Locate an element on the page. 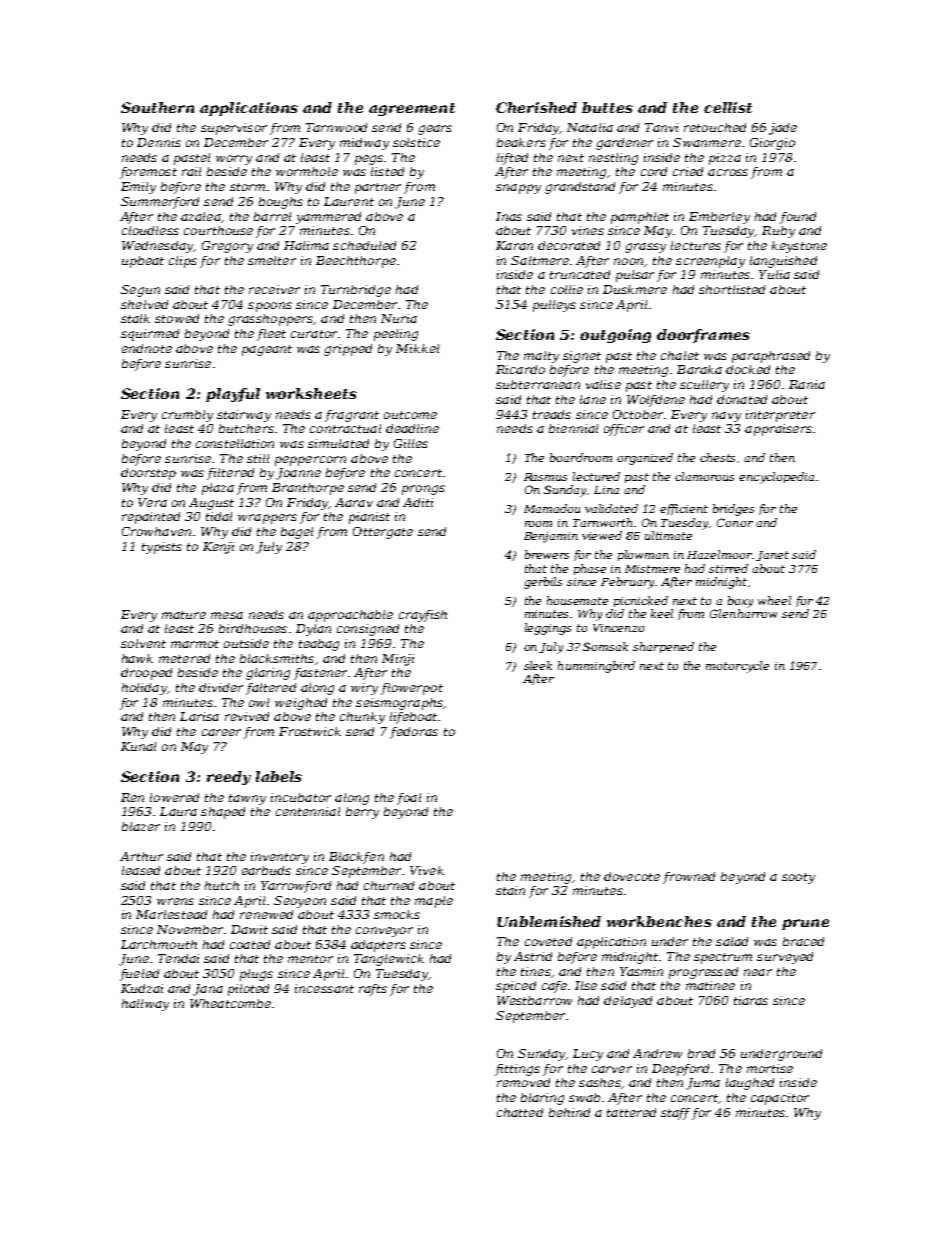 The height and width of the page is (1233, 952). mesa is located at coordinates (227, 615).
